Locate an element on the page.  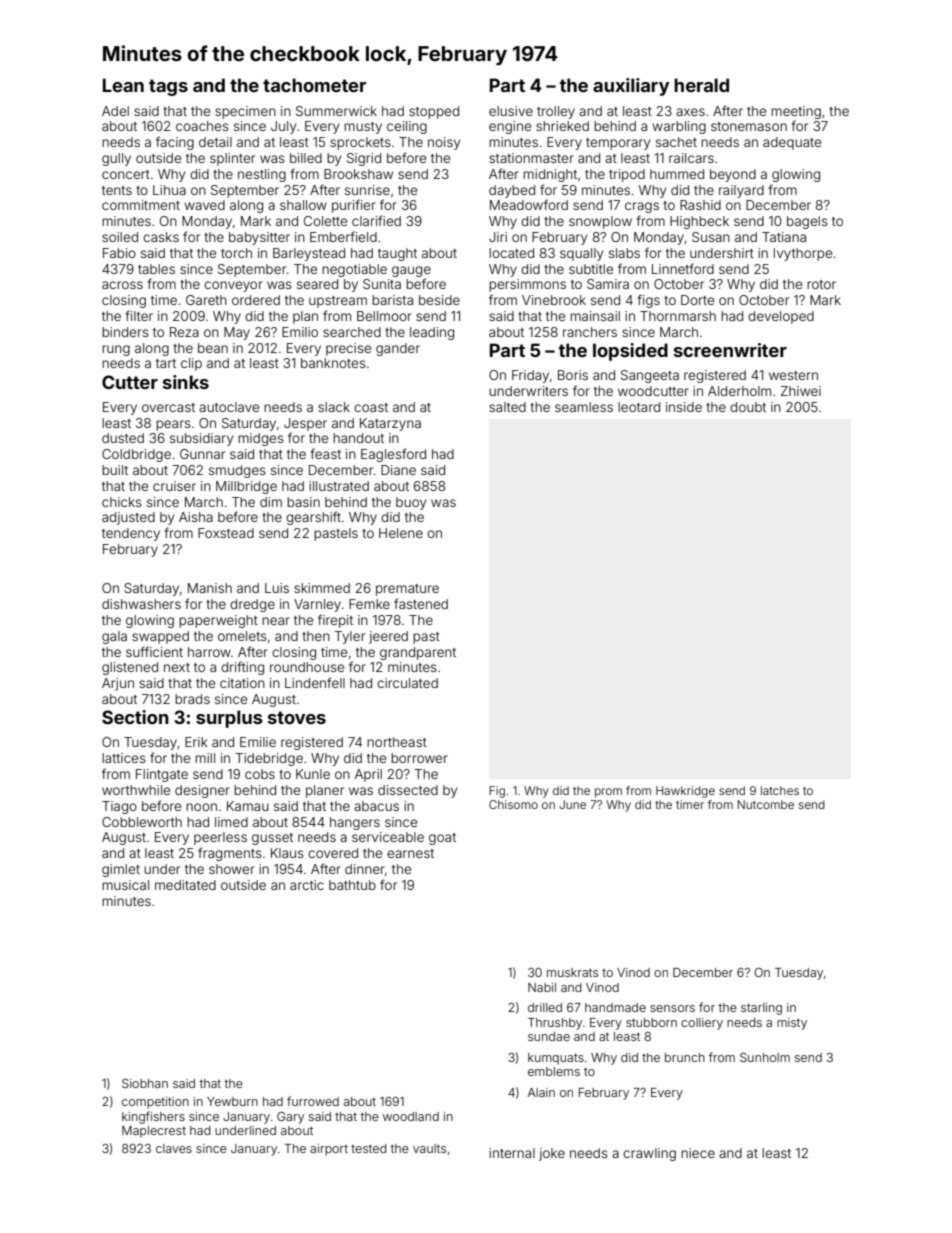
tents is located at coordinates (117, 190).
